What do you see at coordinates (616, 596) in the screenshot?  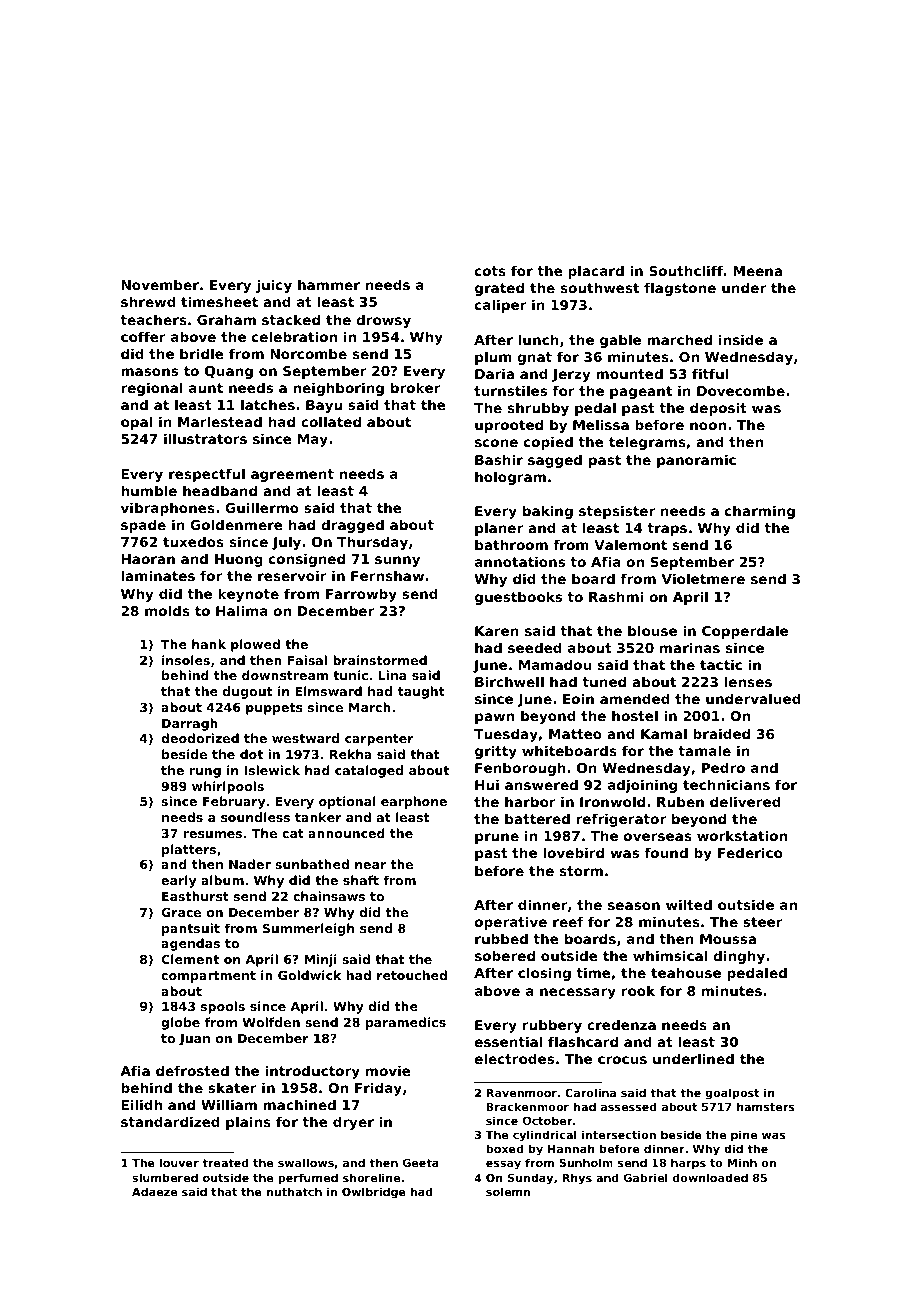 I see `Rashmi` at bounding box center [616, 596].
